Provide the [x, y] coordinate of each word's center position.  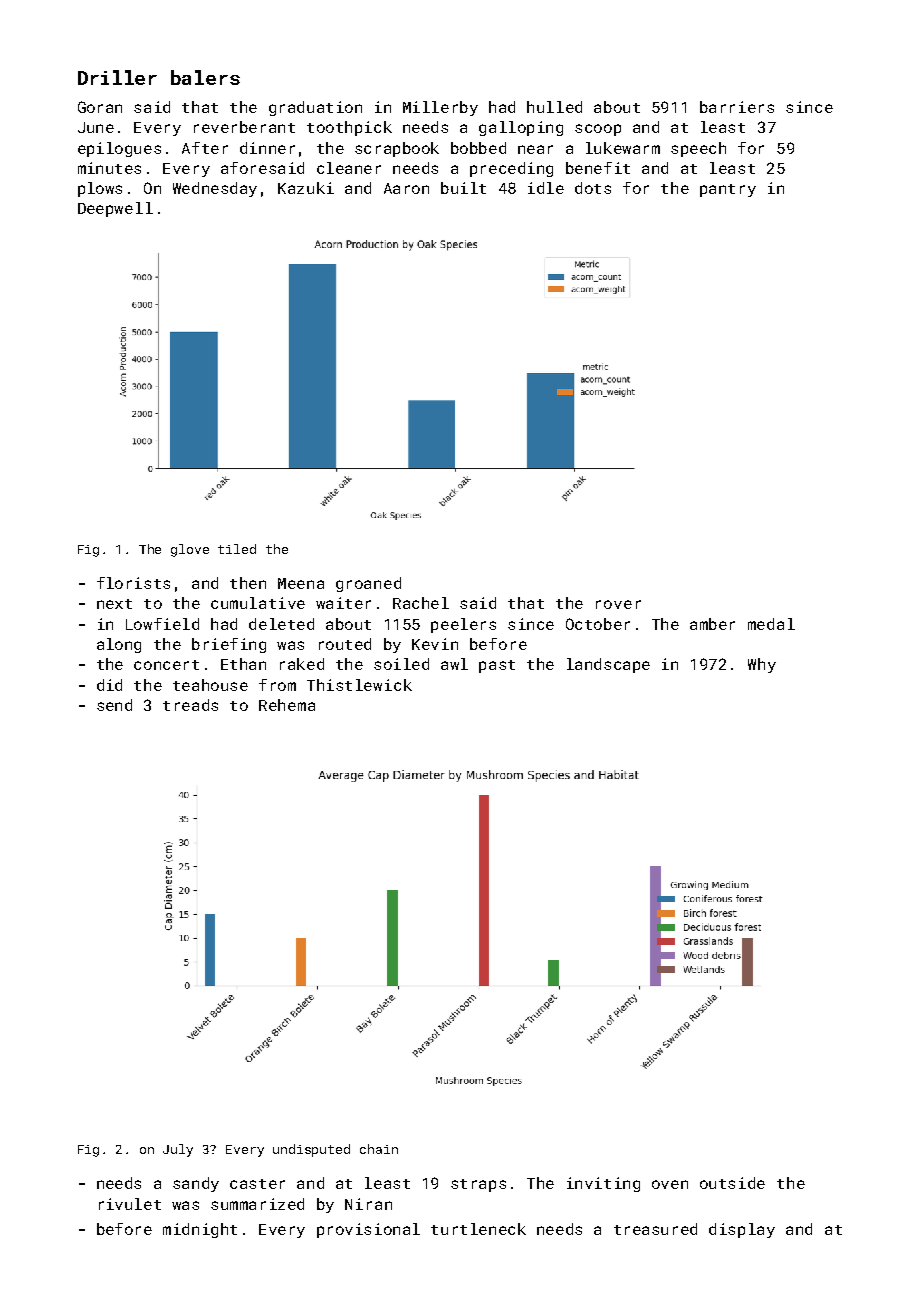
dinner [267, 148]
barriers [737, 107]
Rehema [287, 705]
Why [762, 665]
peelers [463, 625]
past [497, 666]
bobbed [478, 148]
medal [771, 624]
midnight [200, 1230]
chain [379, 1149]
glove [190, 550]
